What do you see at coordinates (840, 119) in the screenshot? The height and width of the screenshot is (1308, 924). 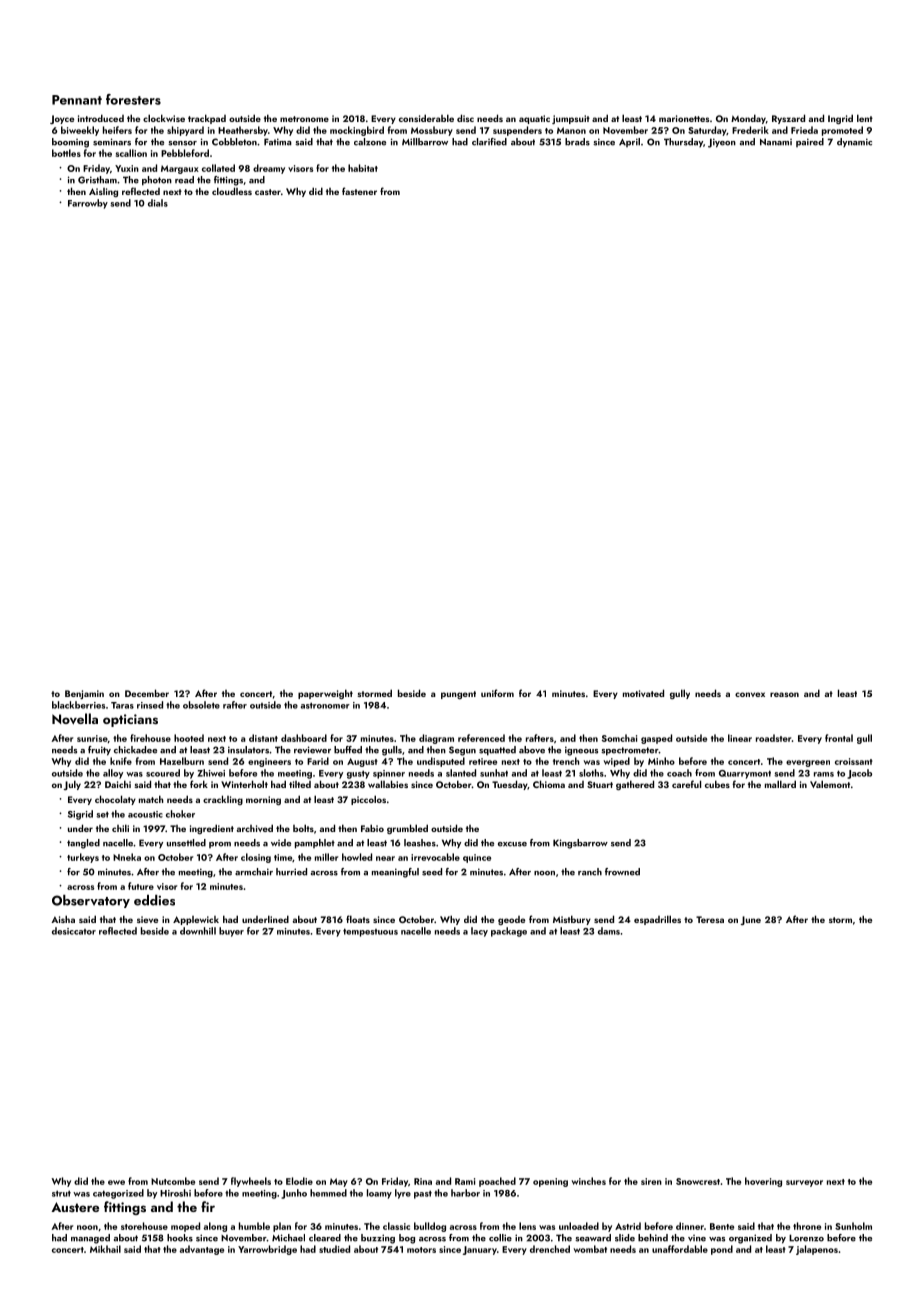 I see `Ingrid` at bounding box center [840, 119].
